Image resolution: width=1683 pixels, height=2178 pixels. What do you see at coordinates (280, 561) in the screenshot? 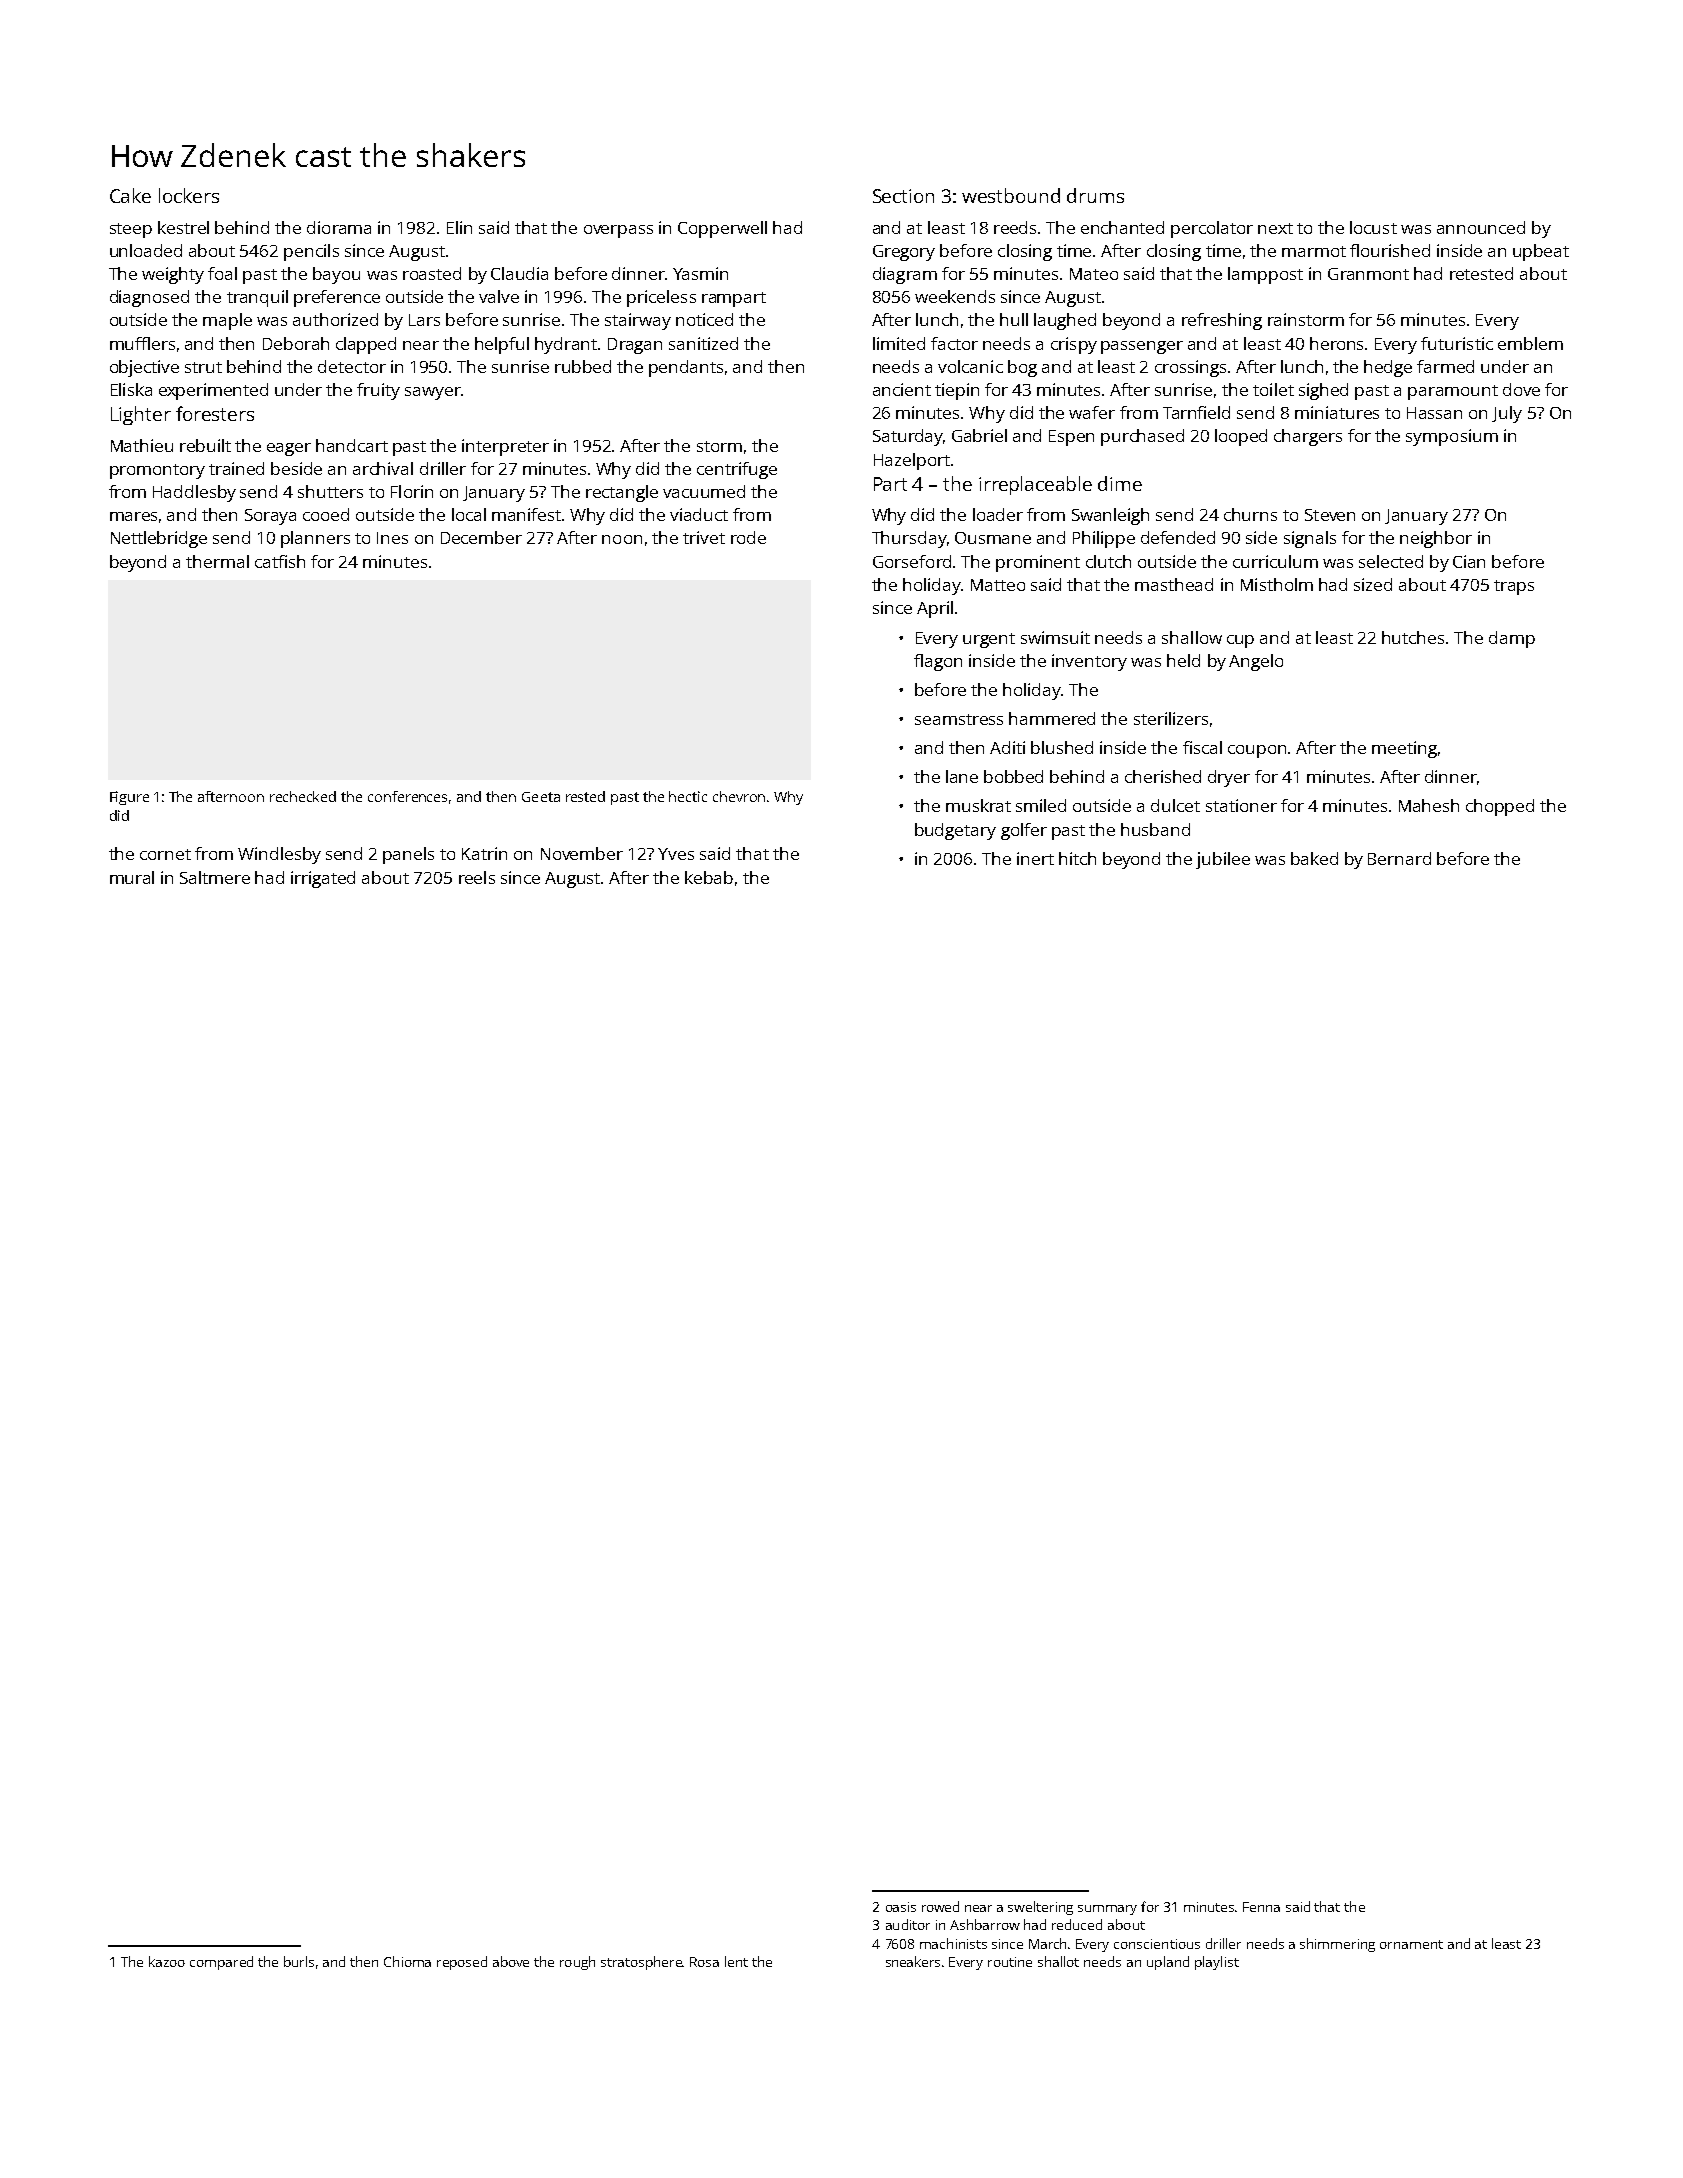
I see `catfish` at bounding box center [280, 561].
